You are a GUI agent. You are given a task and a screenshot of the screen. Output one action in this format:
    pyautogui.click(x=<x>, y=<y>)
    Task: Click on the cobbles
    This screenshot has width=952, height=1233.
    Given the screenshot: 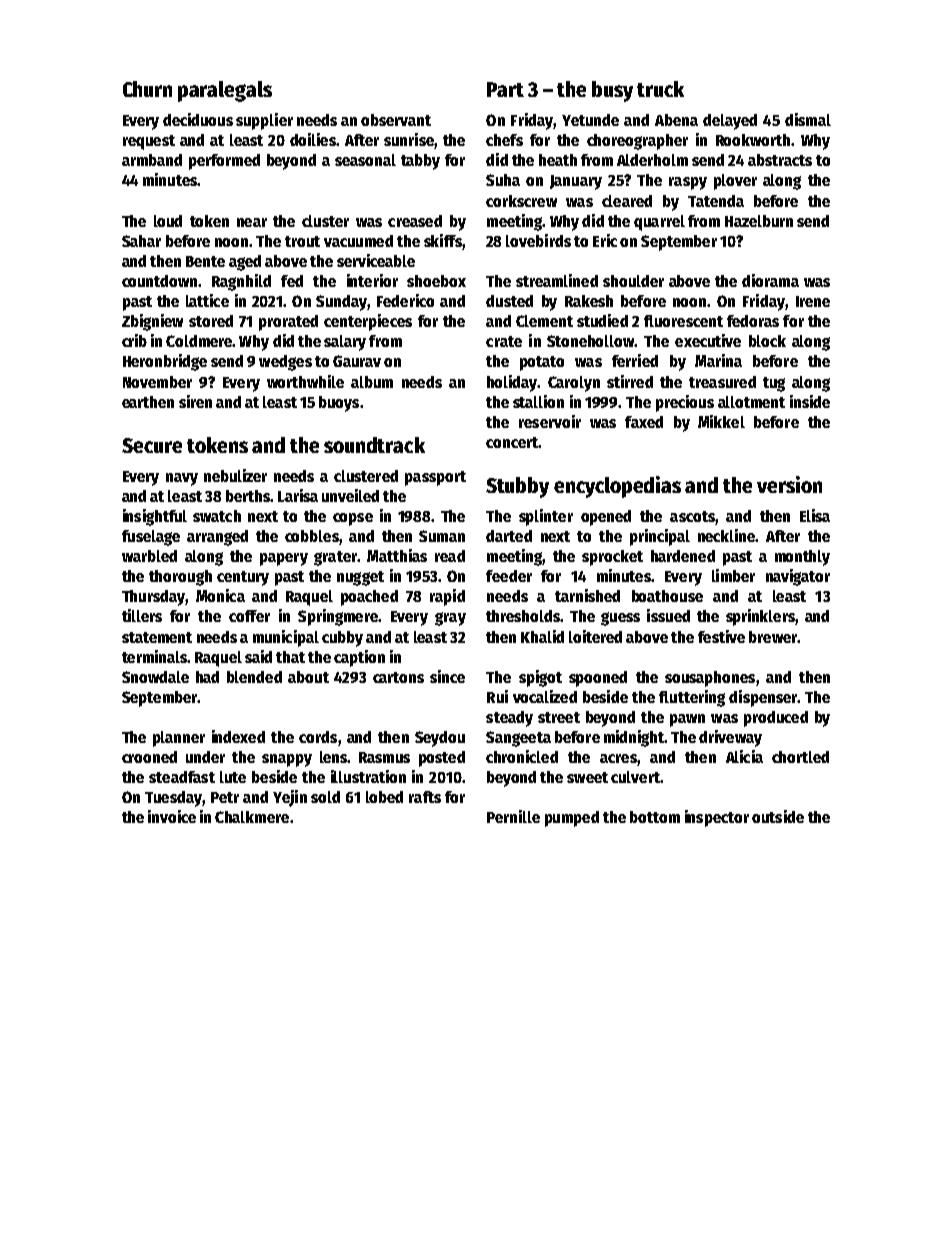 What is the action you would take?
    pyautogui.click(x=312, y=536)
